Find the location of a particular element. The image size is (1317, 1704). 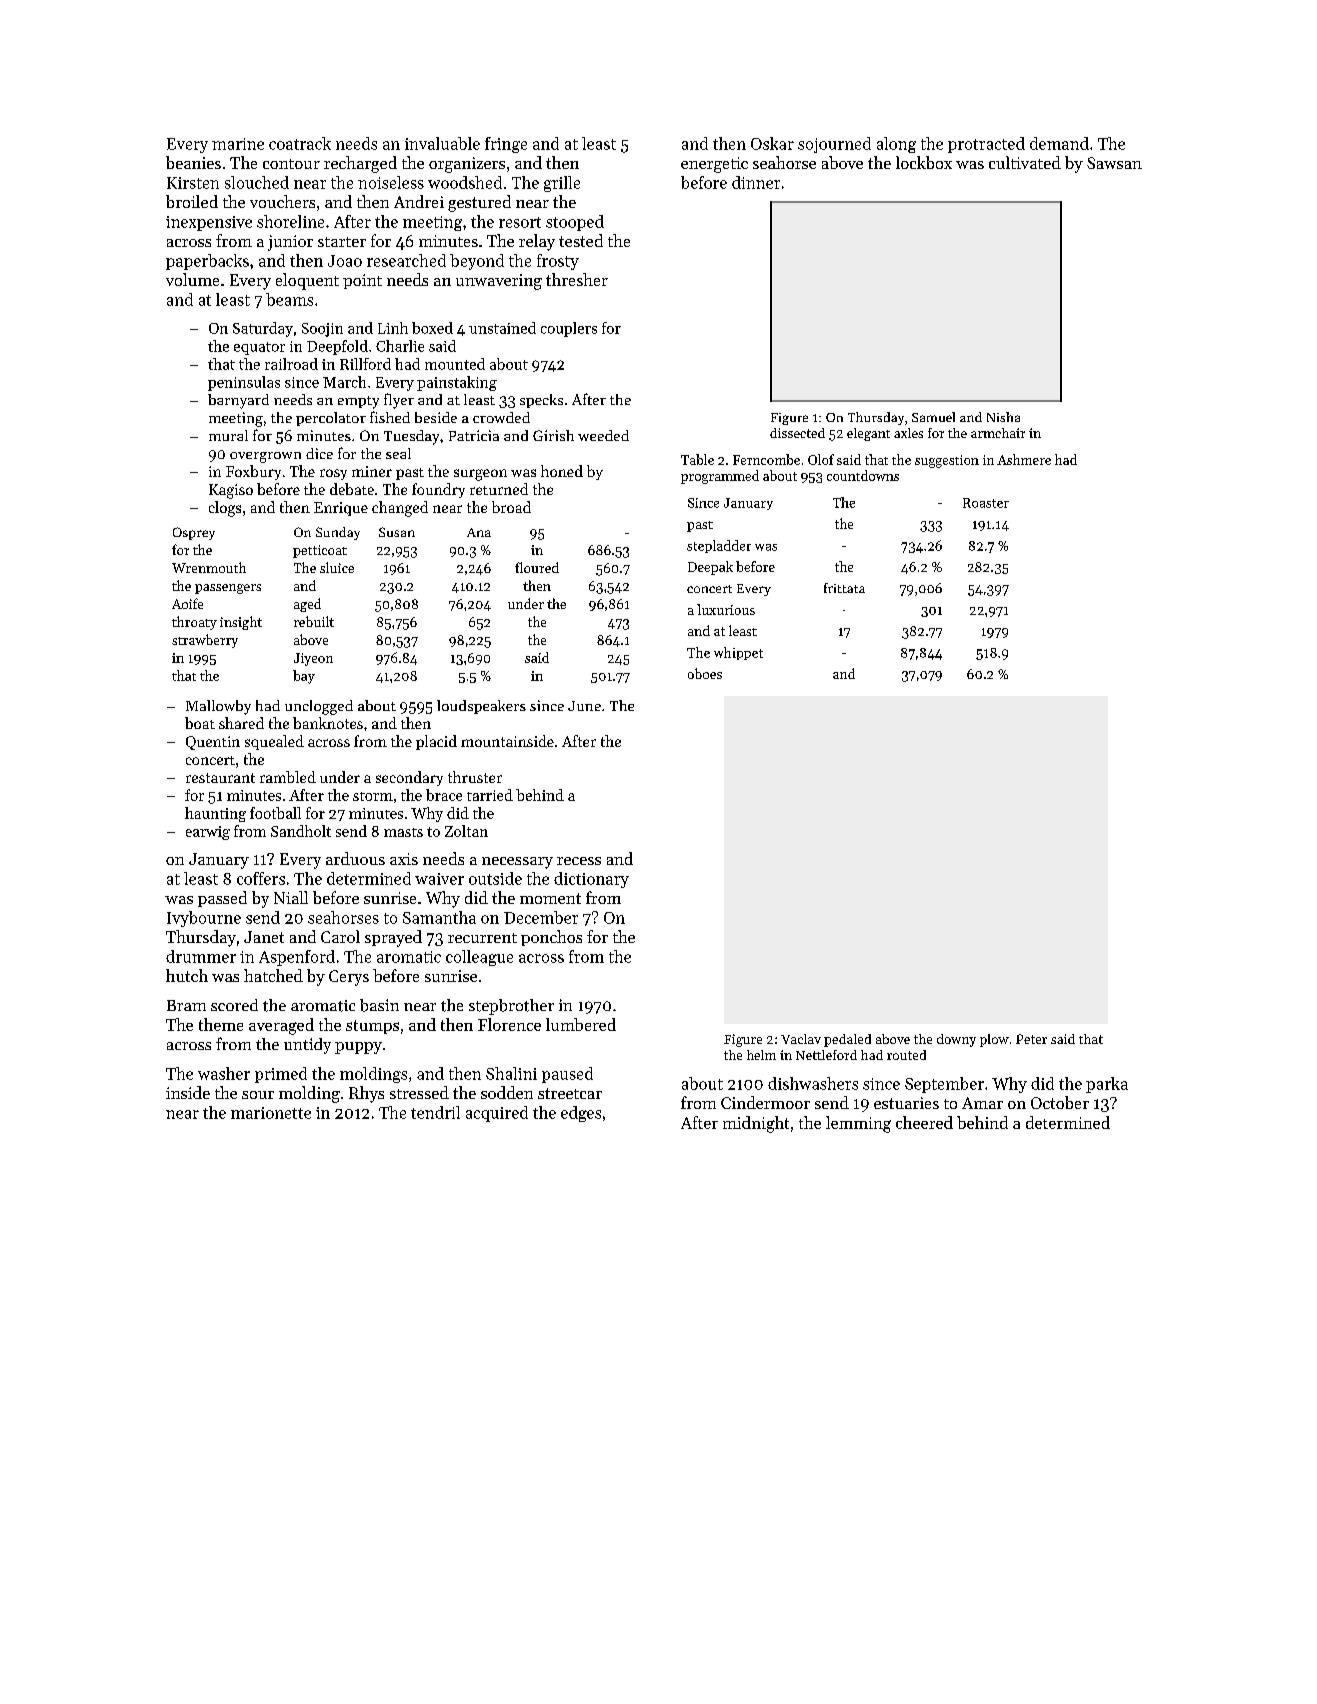

moment is located at coordinates (550, 898).
